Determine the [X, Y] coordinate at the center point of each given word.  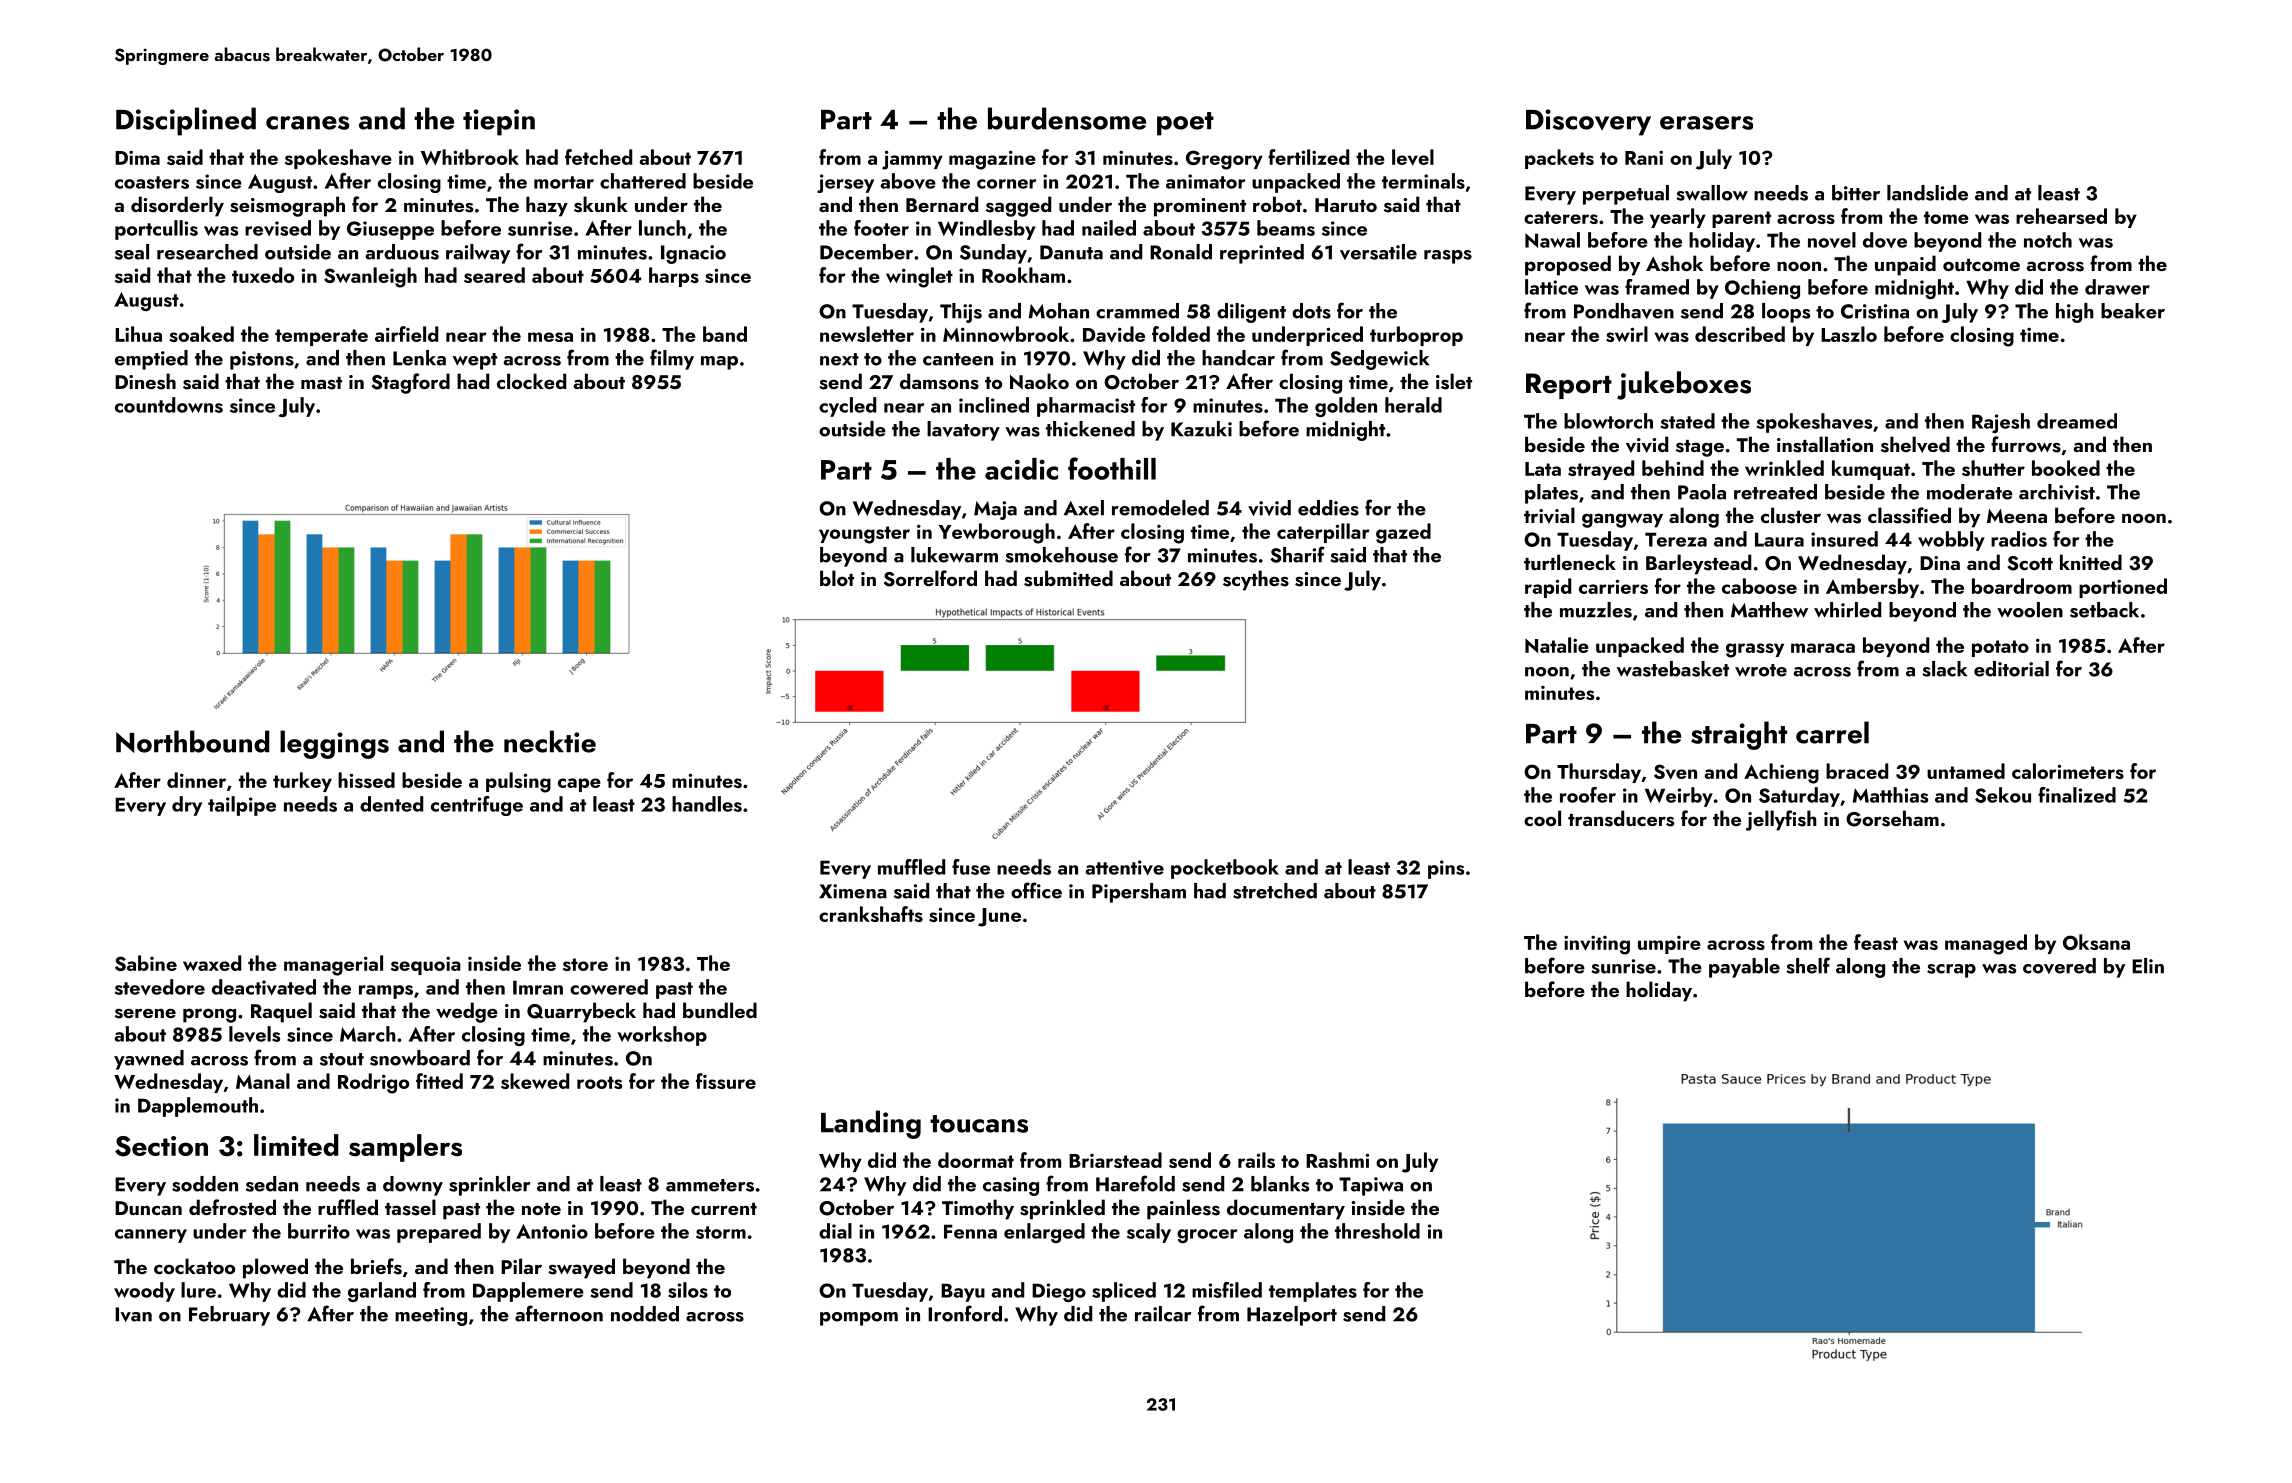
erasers [1706, 123]
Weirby [1679, 797]
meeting [431, 1316]
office [1036, 890]
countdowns [169, 405]
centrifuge [477, 806]
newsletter [867, 334]
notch [2048, 240]
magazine [992, 160]
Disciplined [186, 121]
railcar [1163, 1314]
